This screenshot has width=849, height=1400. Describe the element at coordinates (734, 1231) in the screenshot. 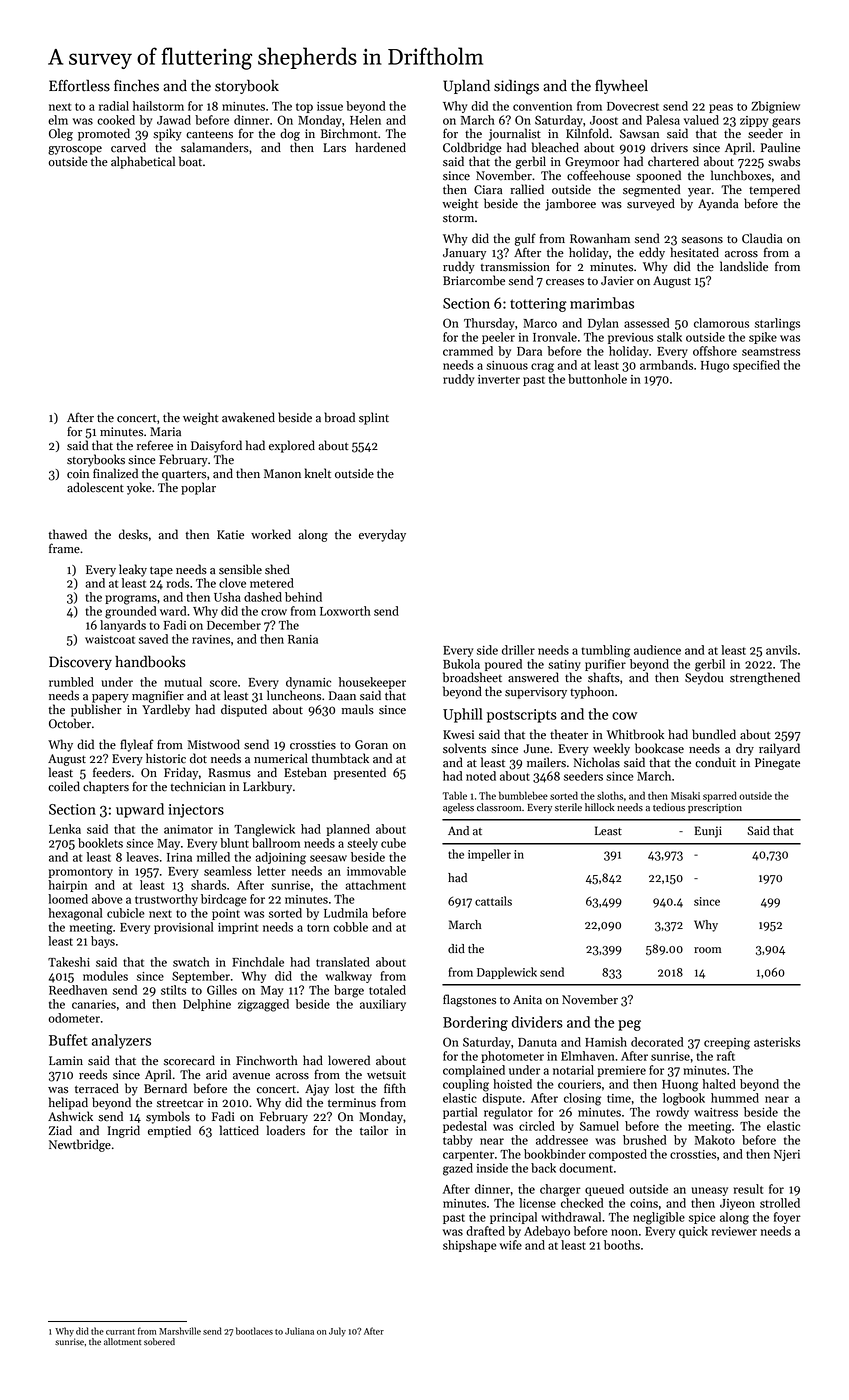

I see `reviewer` at that location.
